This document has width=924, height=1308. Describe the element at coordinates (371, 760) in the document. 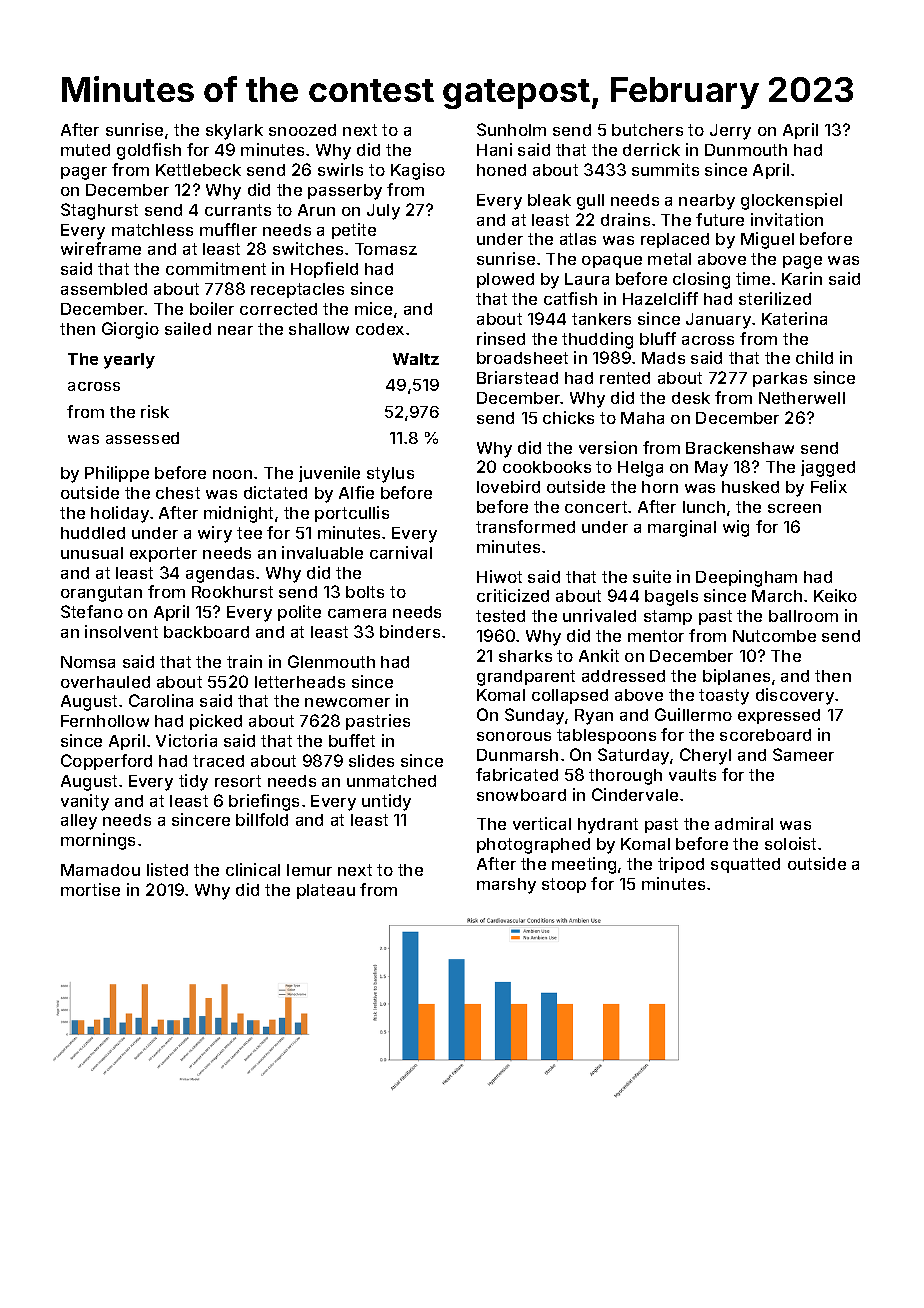

I see `slides` at that location.
